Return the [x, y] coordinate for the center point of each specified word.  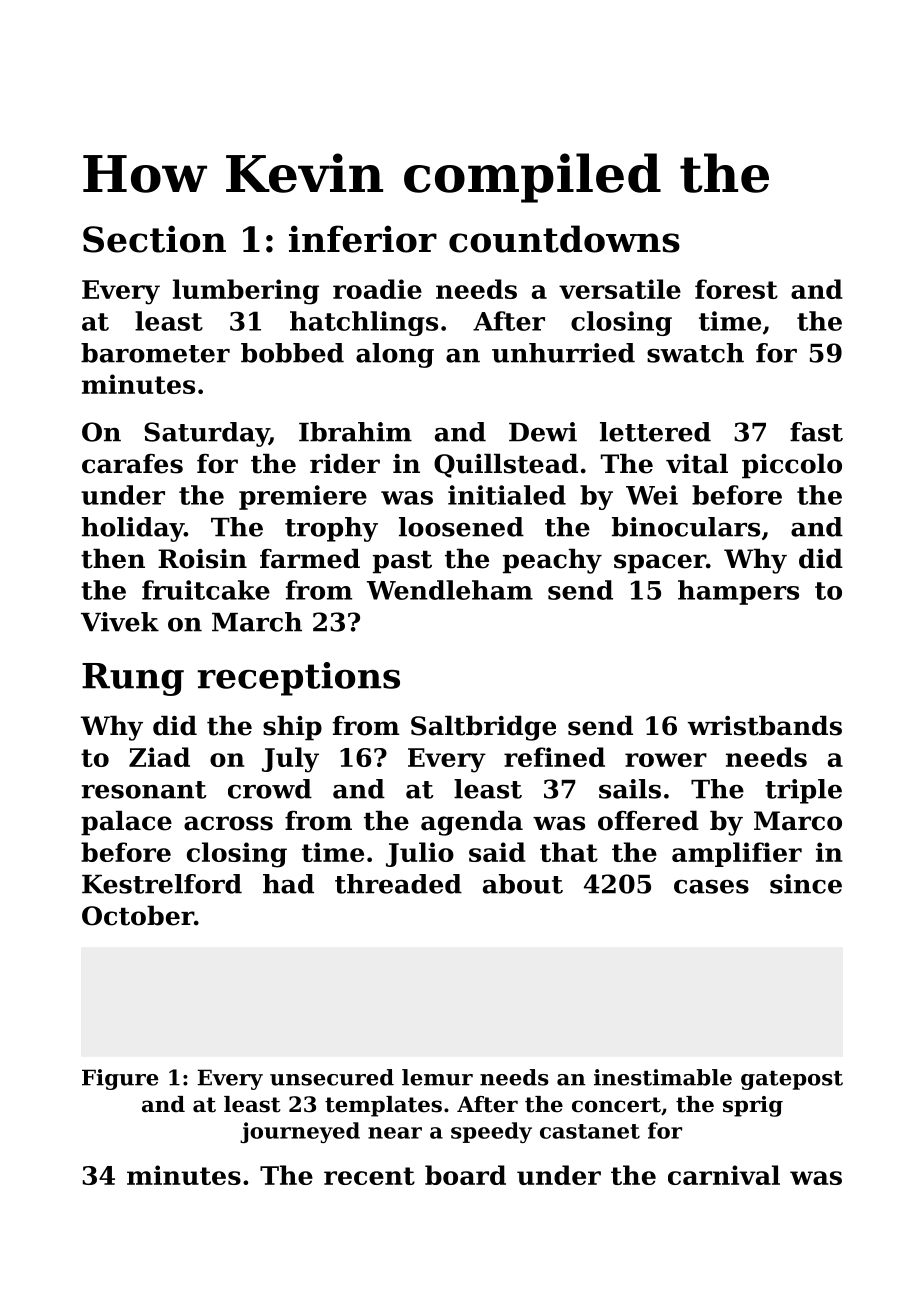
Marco [798, 821]
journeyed [300, 1132]
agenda [472, 823]
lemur [437, 1077]
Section [154, 239]
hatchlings [364, 323]
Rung [133, 679]
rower [666, 760]
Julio [420, 854]
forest [736, 289]
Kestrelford [162, 884]
